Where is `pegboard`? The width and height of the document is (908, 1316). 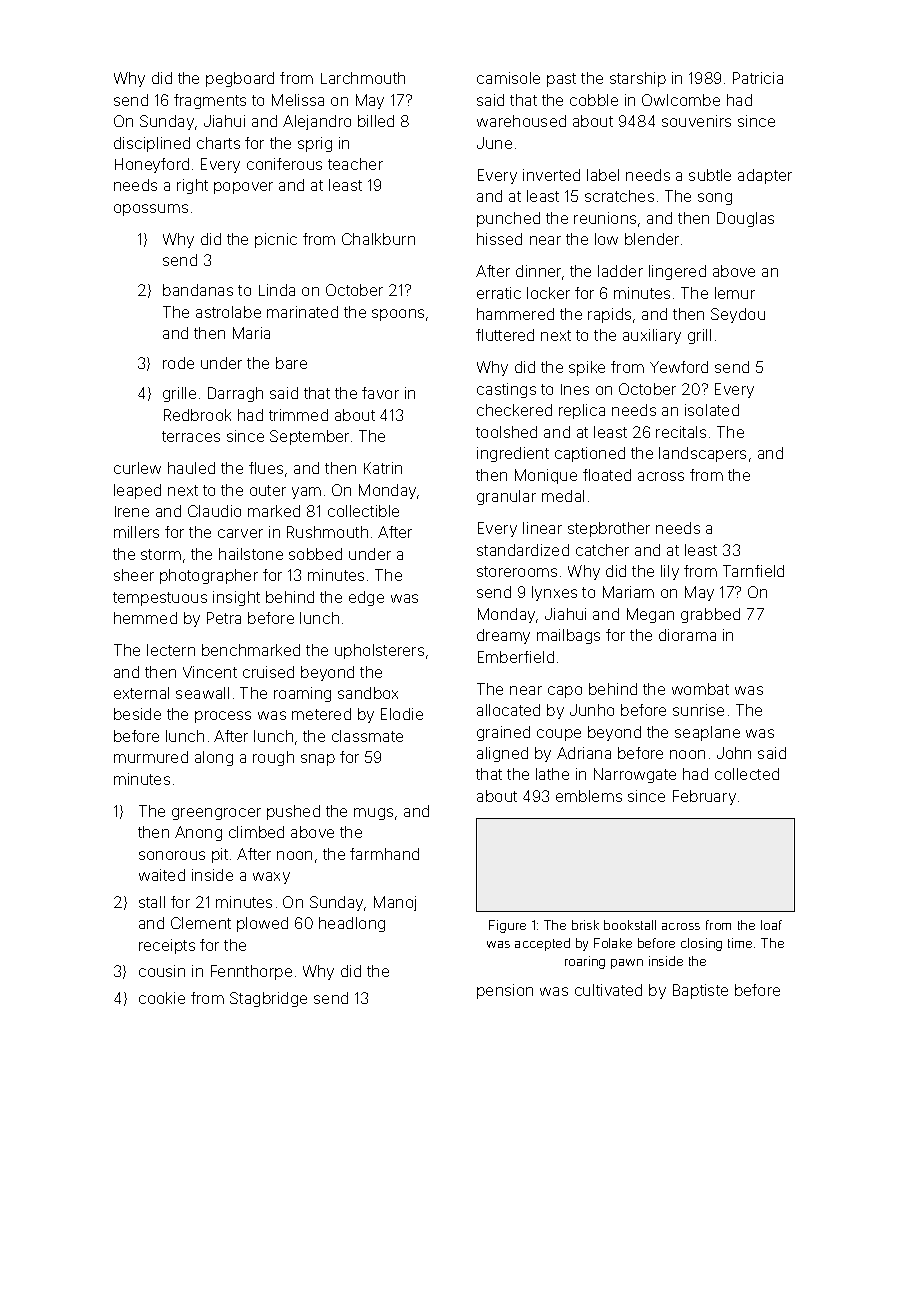 pegboard is located at coordinates (240, 79).
